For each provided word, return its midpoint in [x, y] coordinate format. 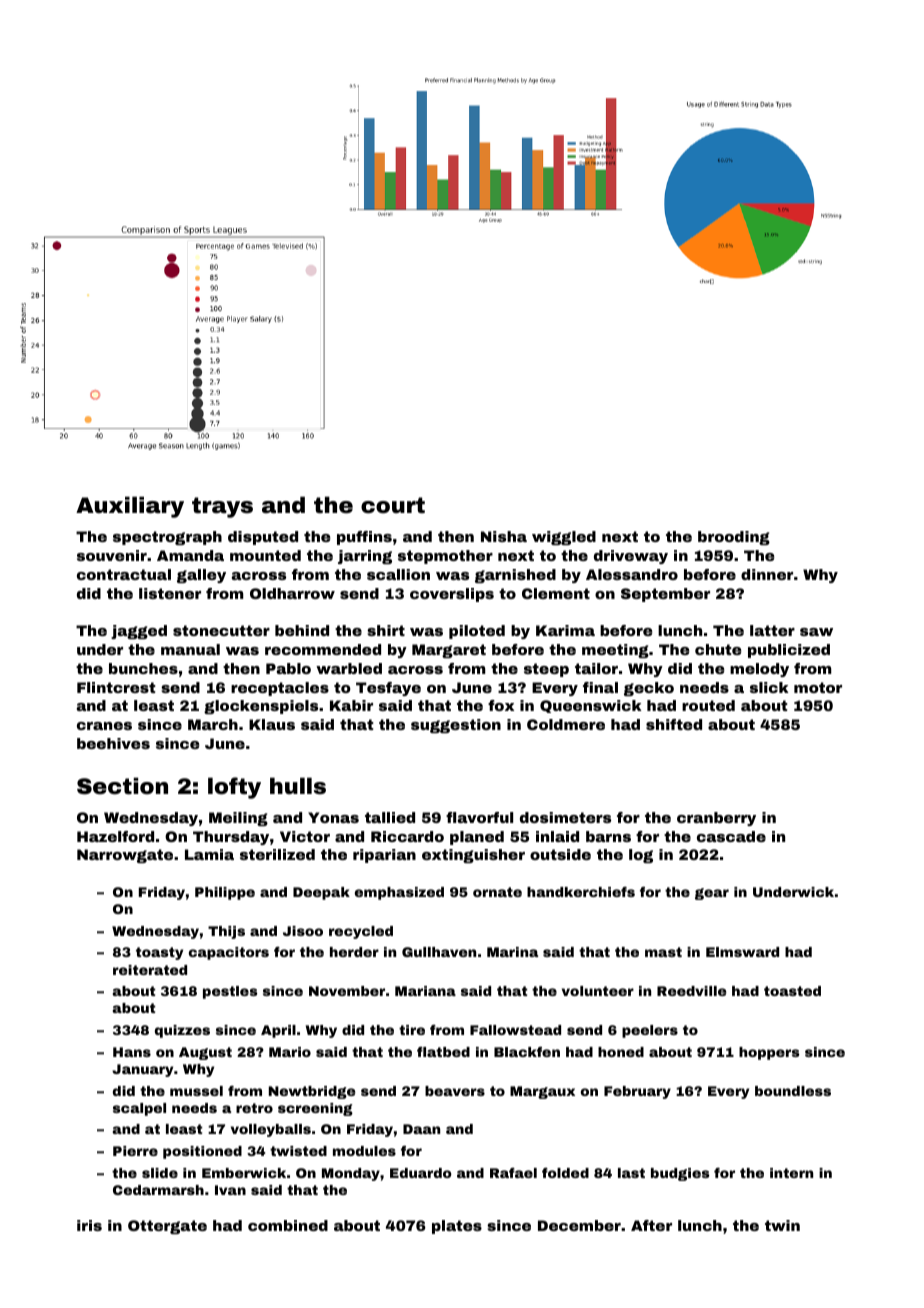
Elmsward [742, 952]
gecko [649, 689]
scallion [398, 574]
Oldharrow [292, 593]
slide [160, 1173]
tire [412, 1030]
